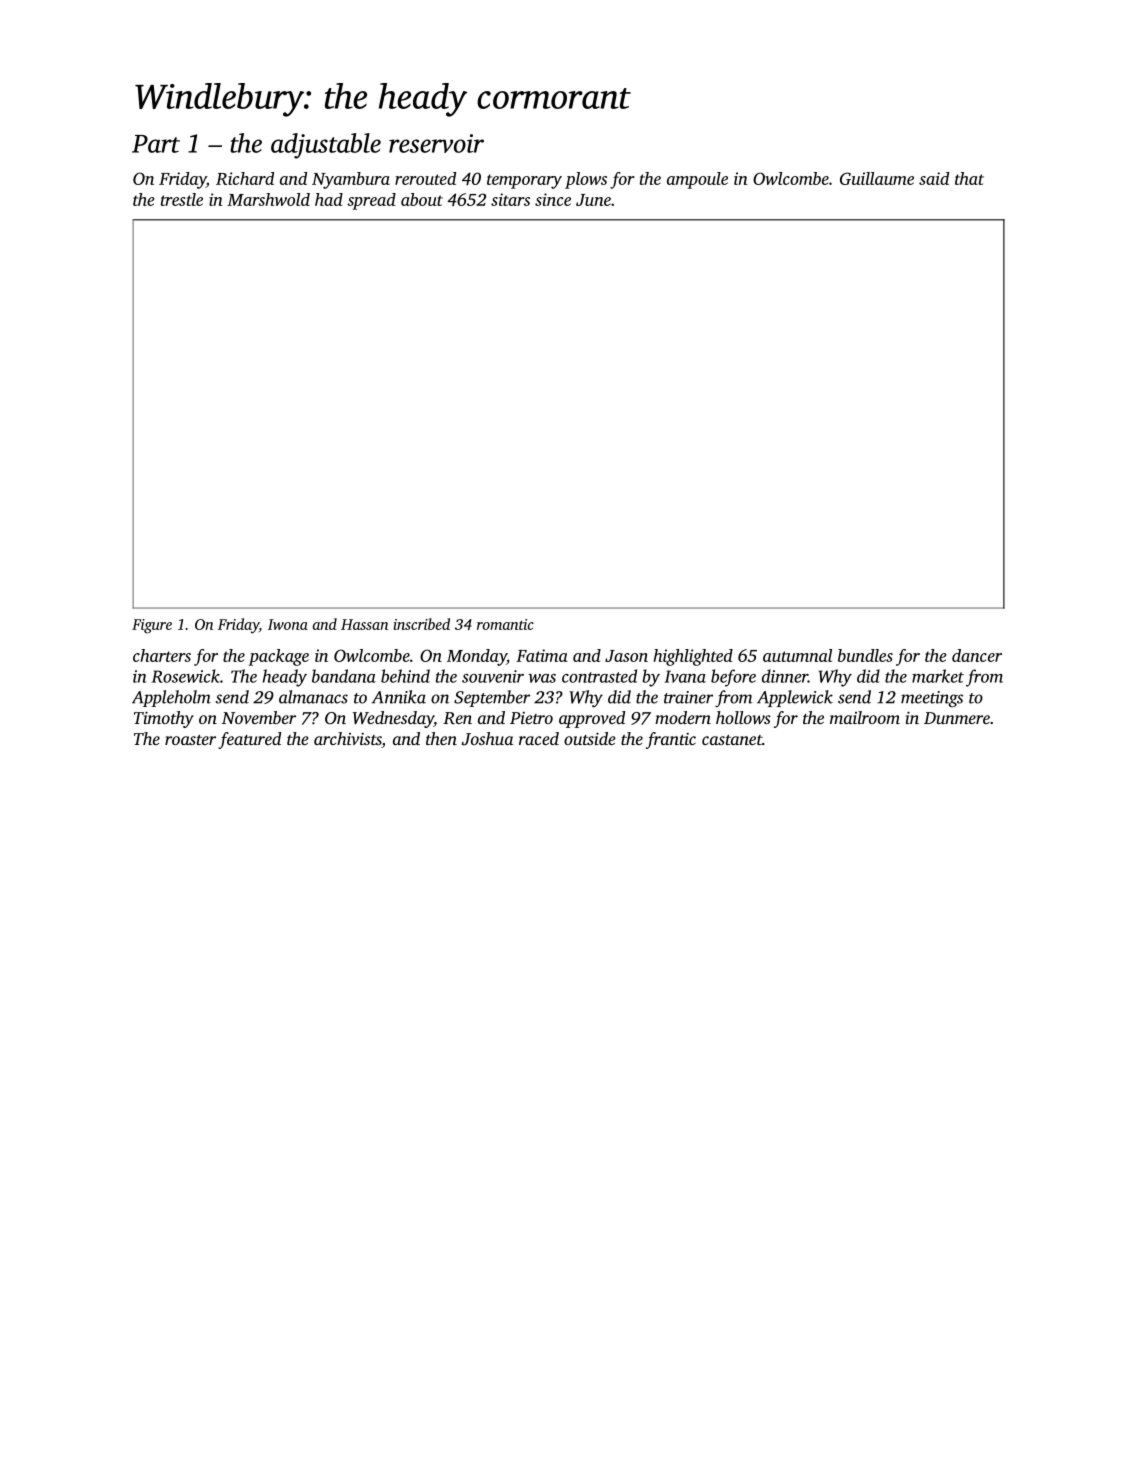 The width and height of the screenshot is (1137, 1471). I want to click on Jason, so click(626, 656).
